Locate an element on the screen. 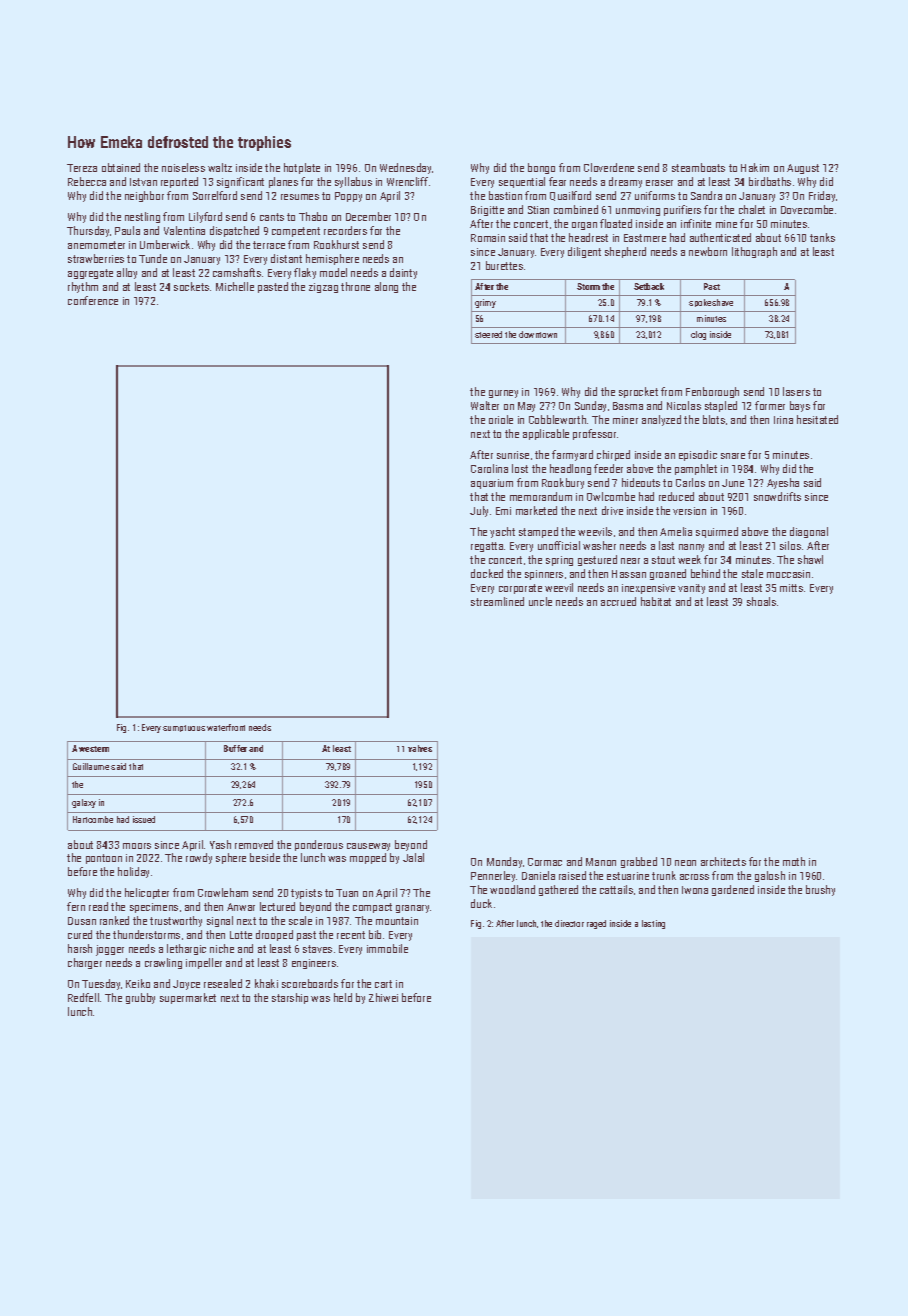  Hartcombe is located at coordinates (93, 819).
